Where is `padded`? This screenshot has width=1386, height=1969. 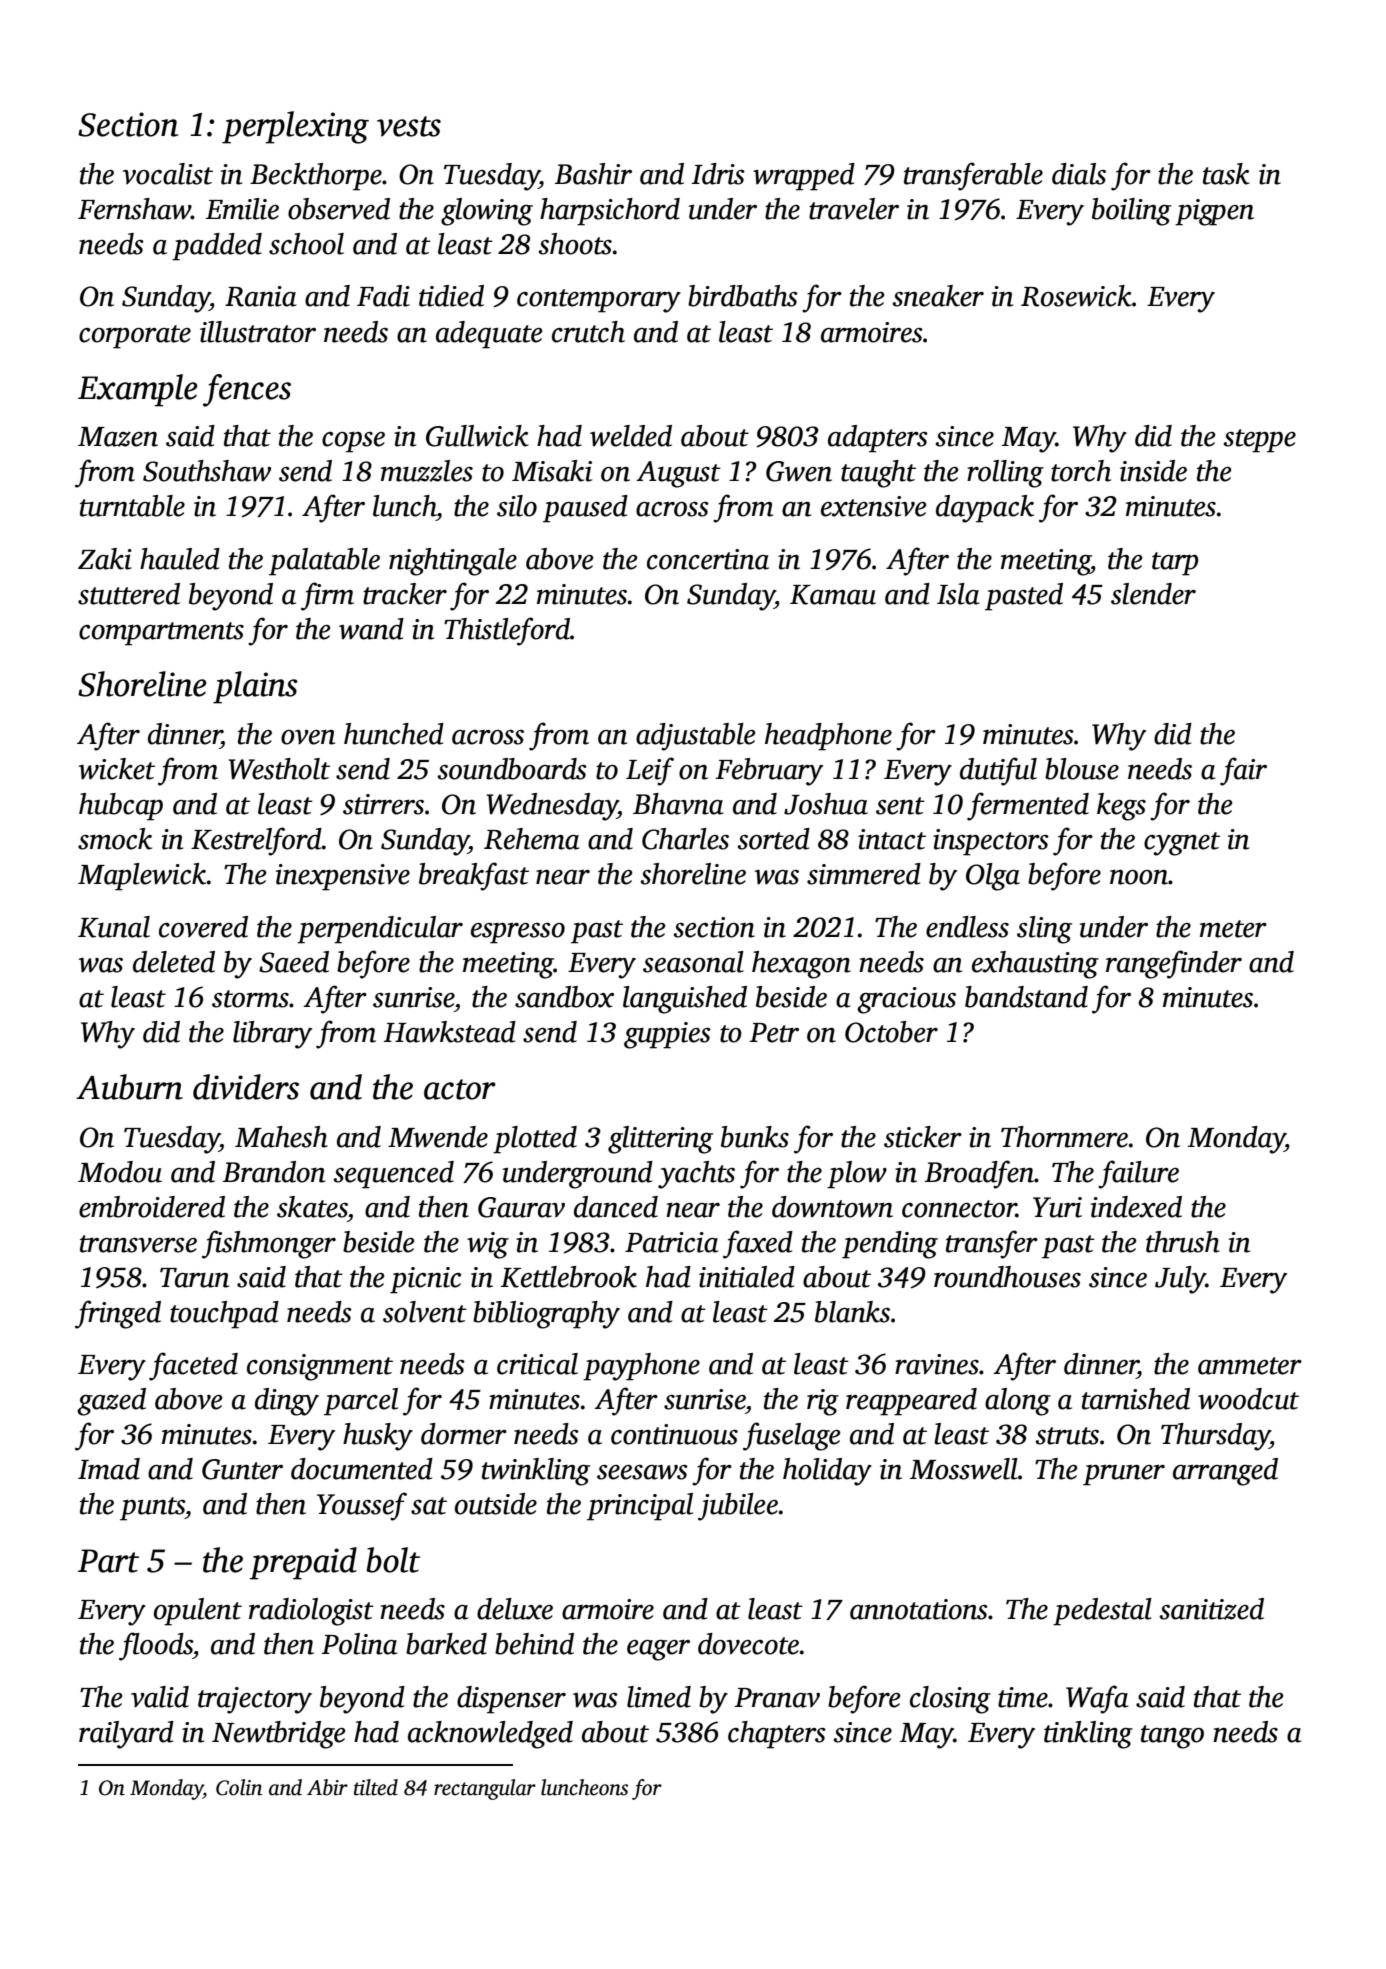 padded is located at coordinates (217, 247).
